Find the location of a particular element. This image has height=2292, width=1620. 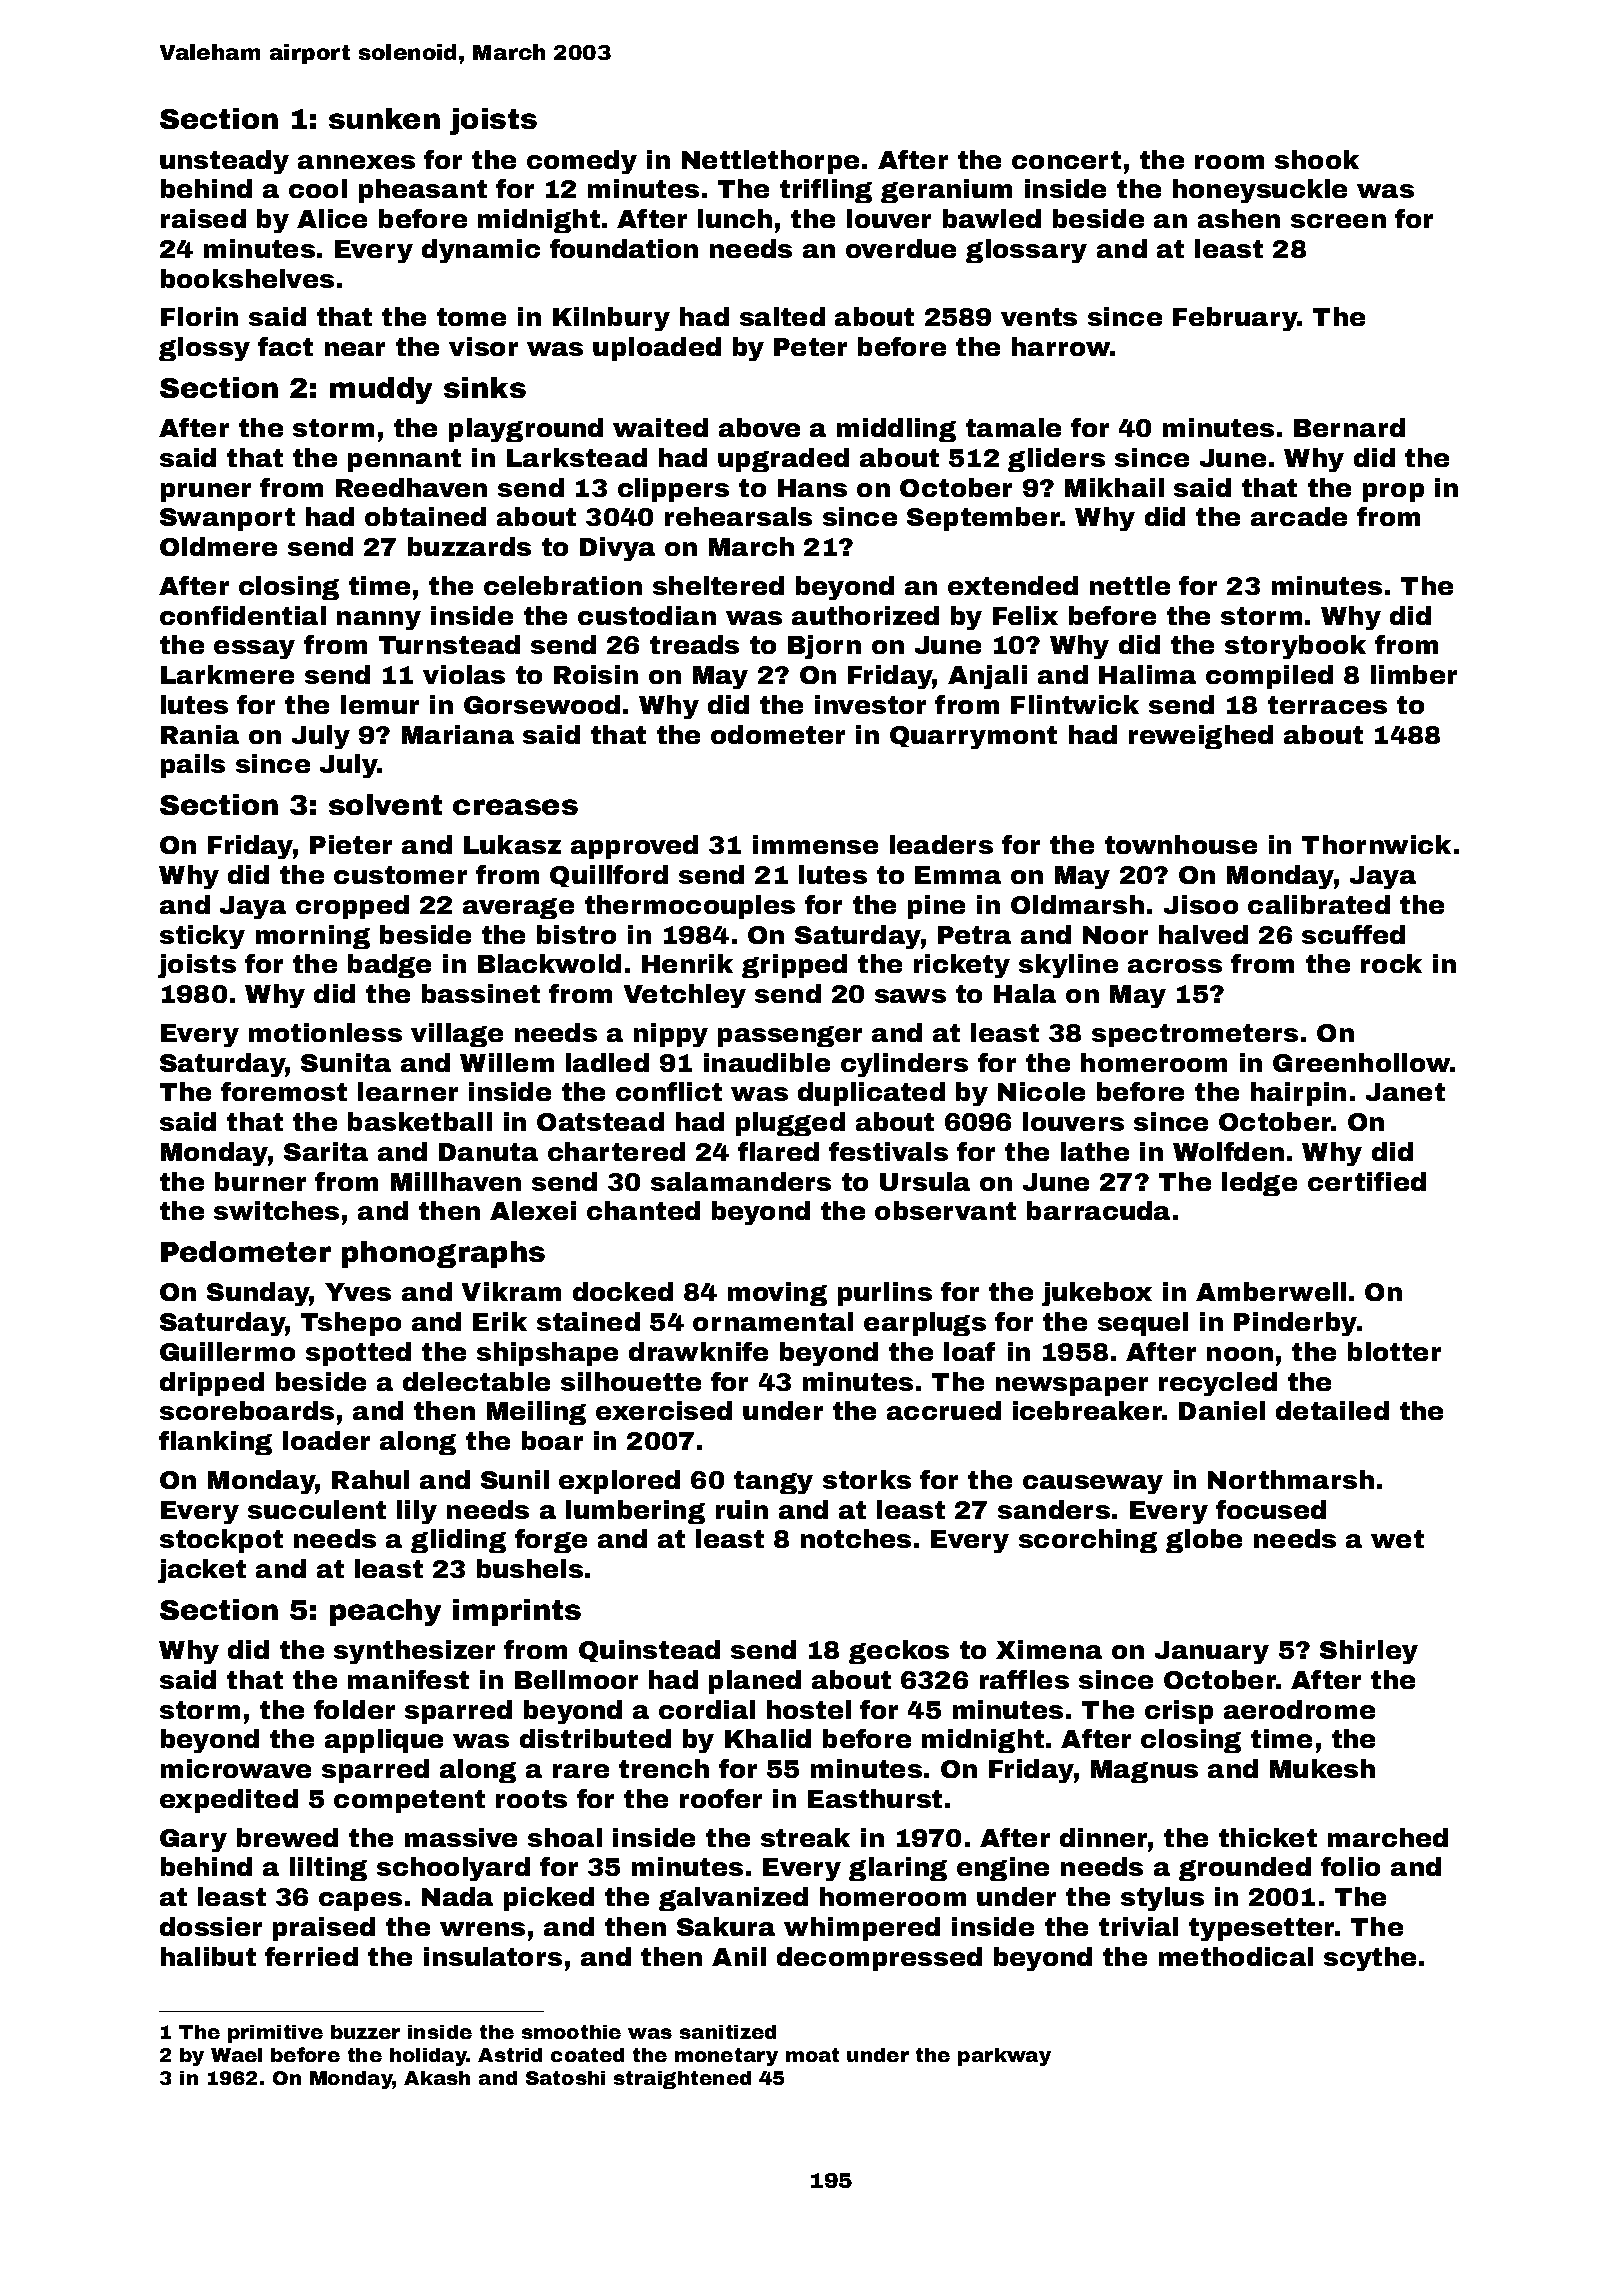

unsteady is located at coordinates (224, 162).
